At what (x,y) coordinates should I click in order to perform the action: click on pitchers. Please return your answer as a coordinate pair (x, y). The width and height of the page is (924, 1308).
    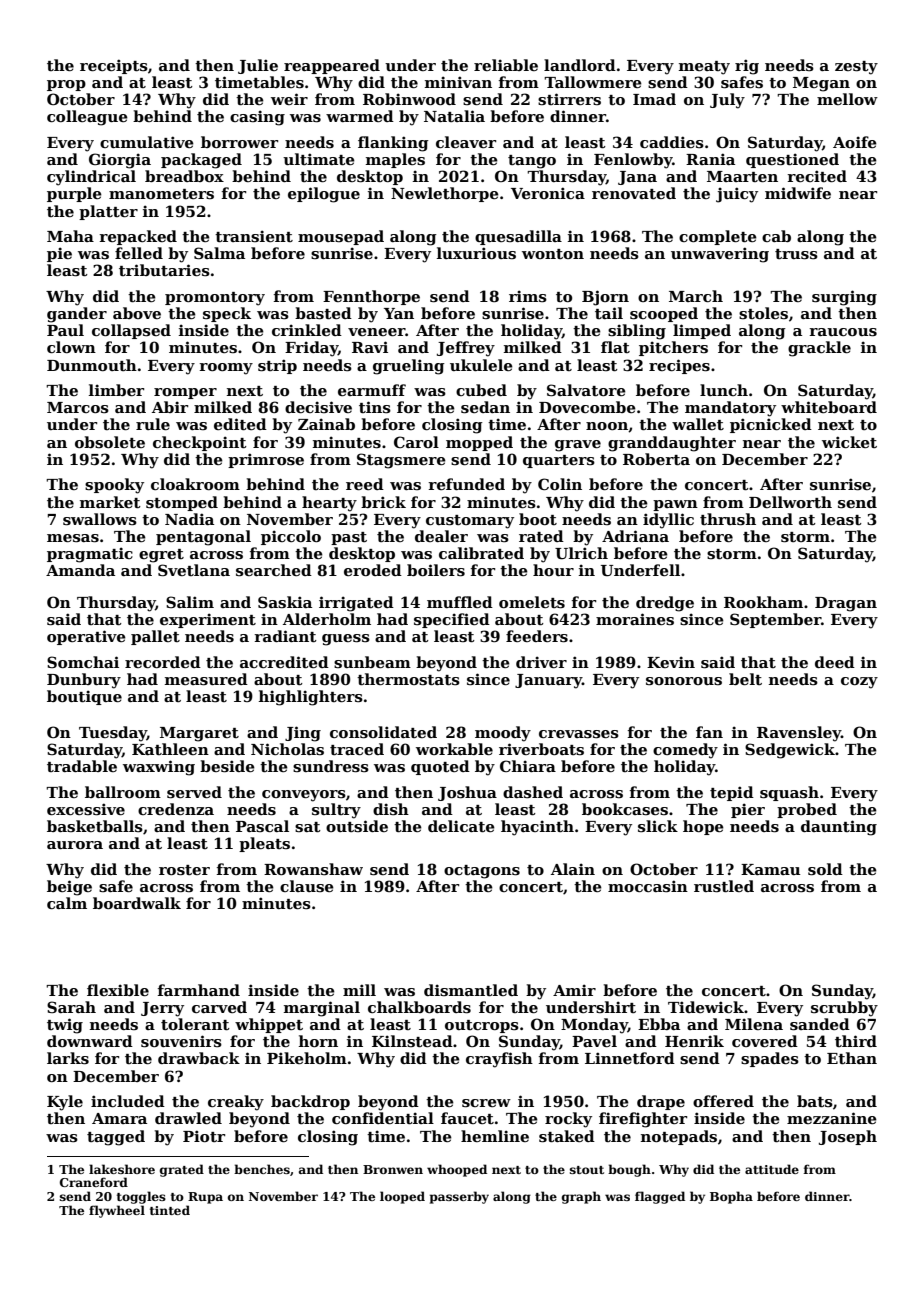
    Looking at the image, I should click on (673, 348).
